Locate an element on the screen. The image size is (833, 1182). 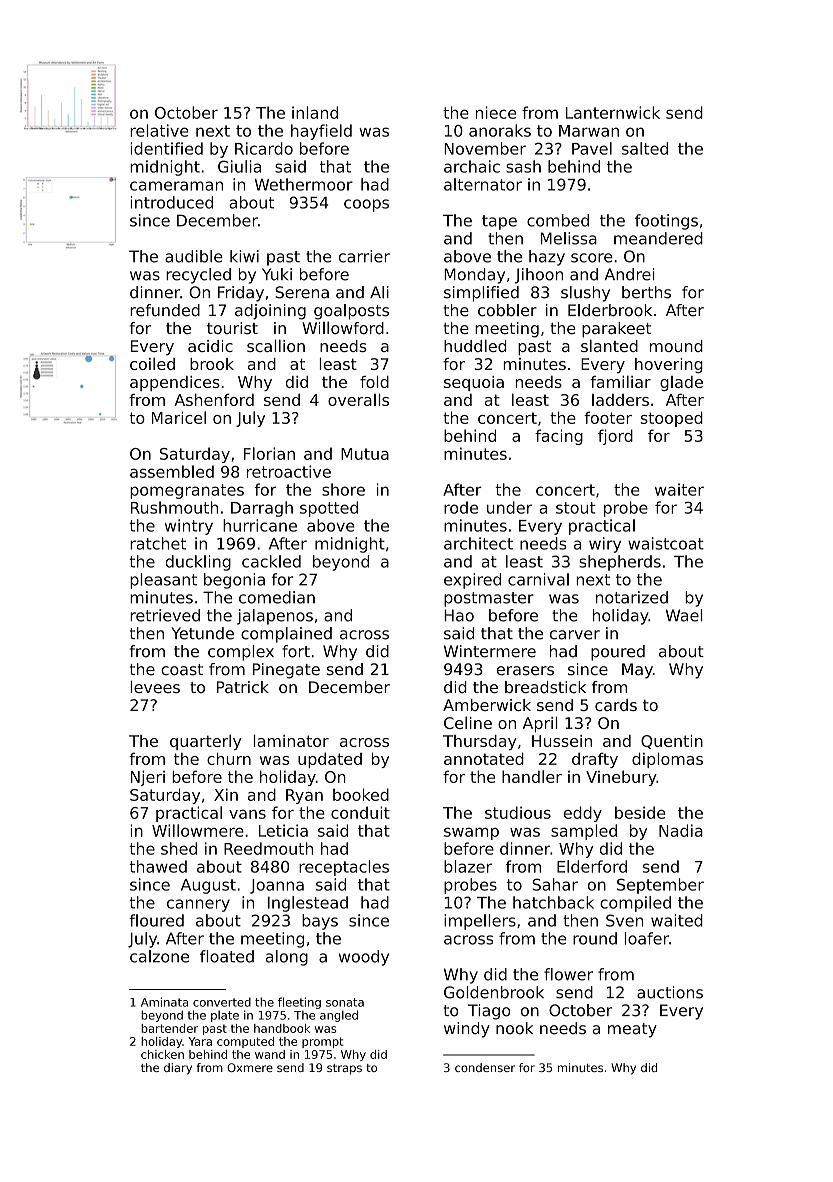
Patrick is located at coordinates (243, 687).
